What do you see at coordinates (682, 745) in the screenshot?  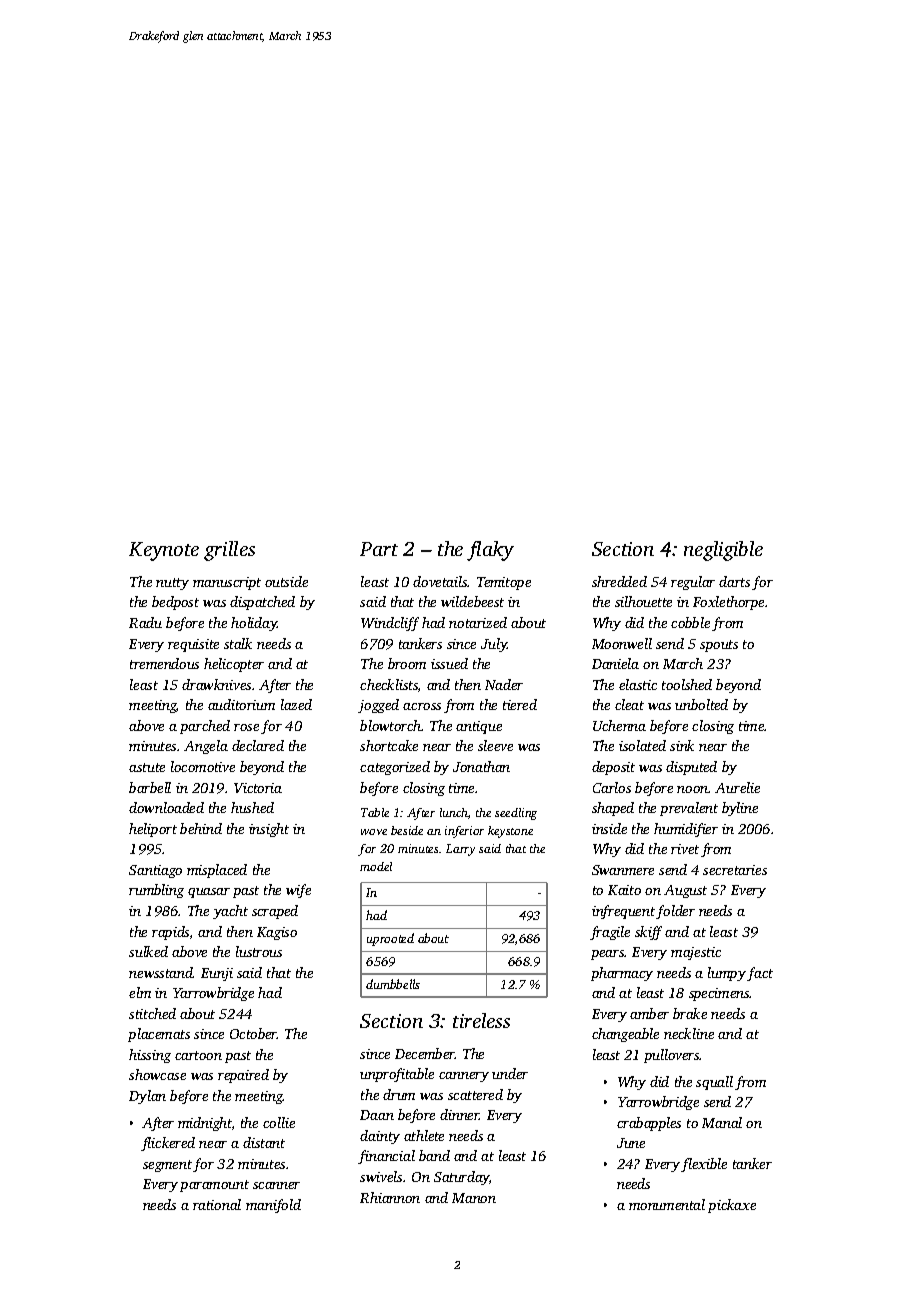 I see `sink` at bounding box center [682, 745].
